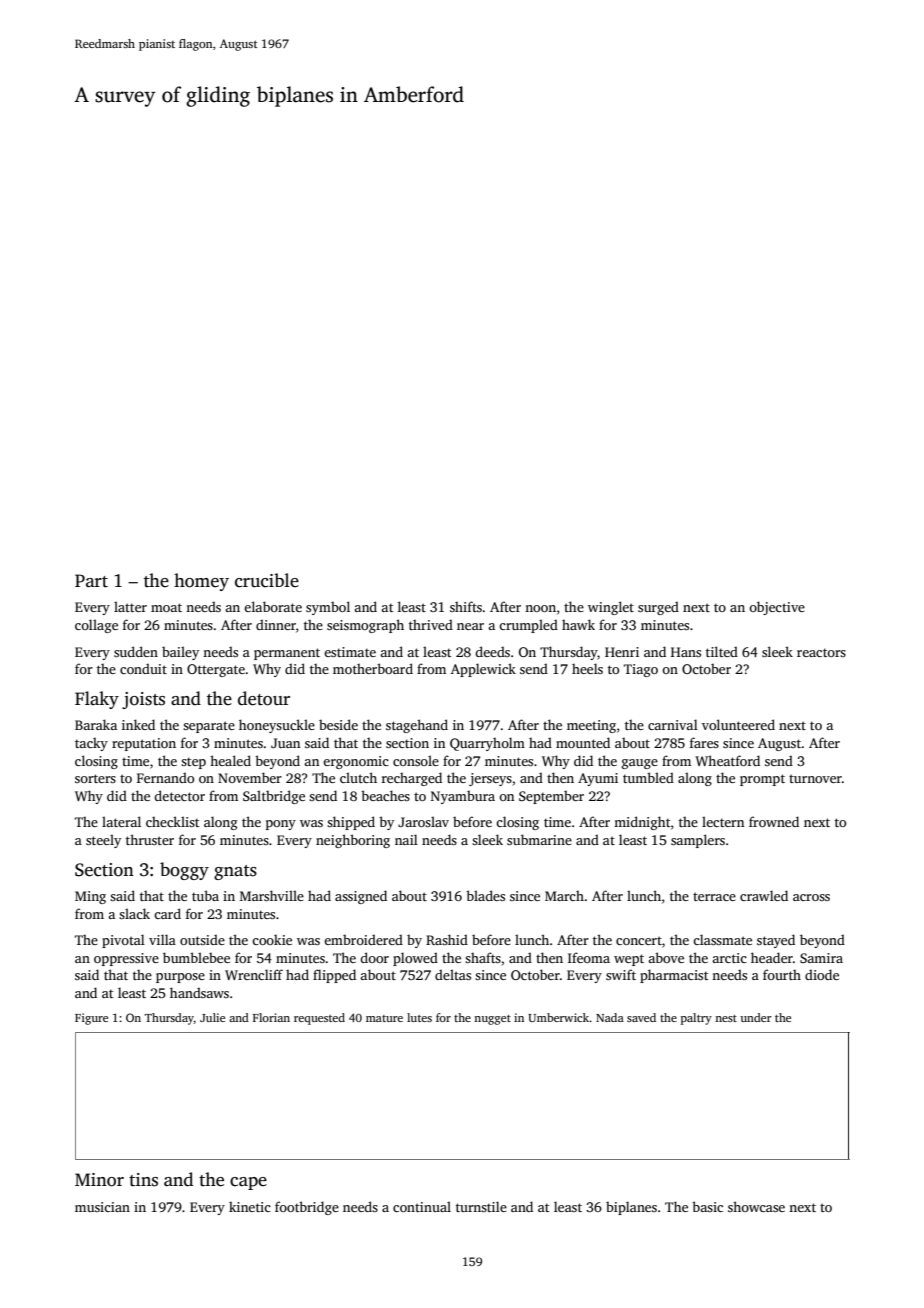 The image size is (924, 1308). Describe the element at coordinates (673, 724) in the document. I see `carnival` at that location.
